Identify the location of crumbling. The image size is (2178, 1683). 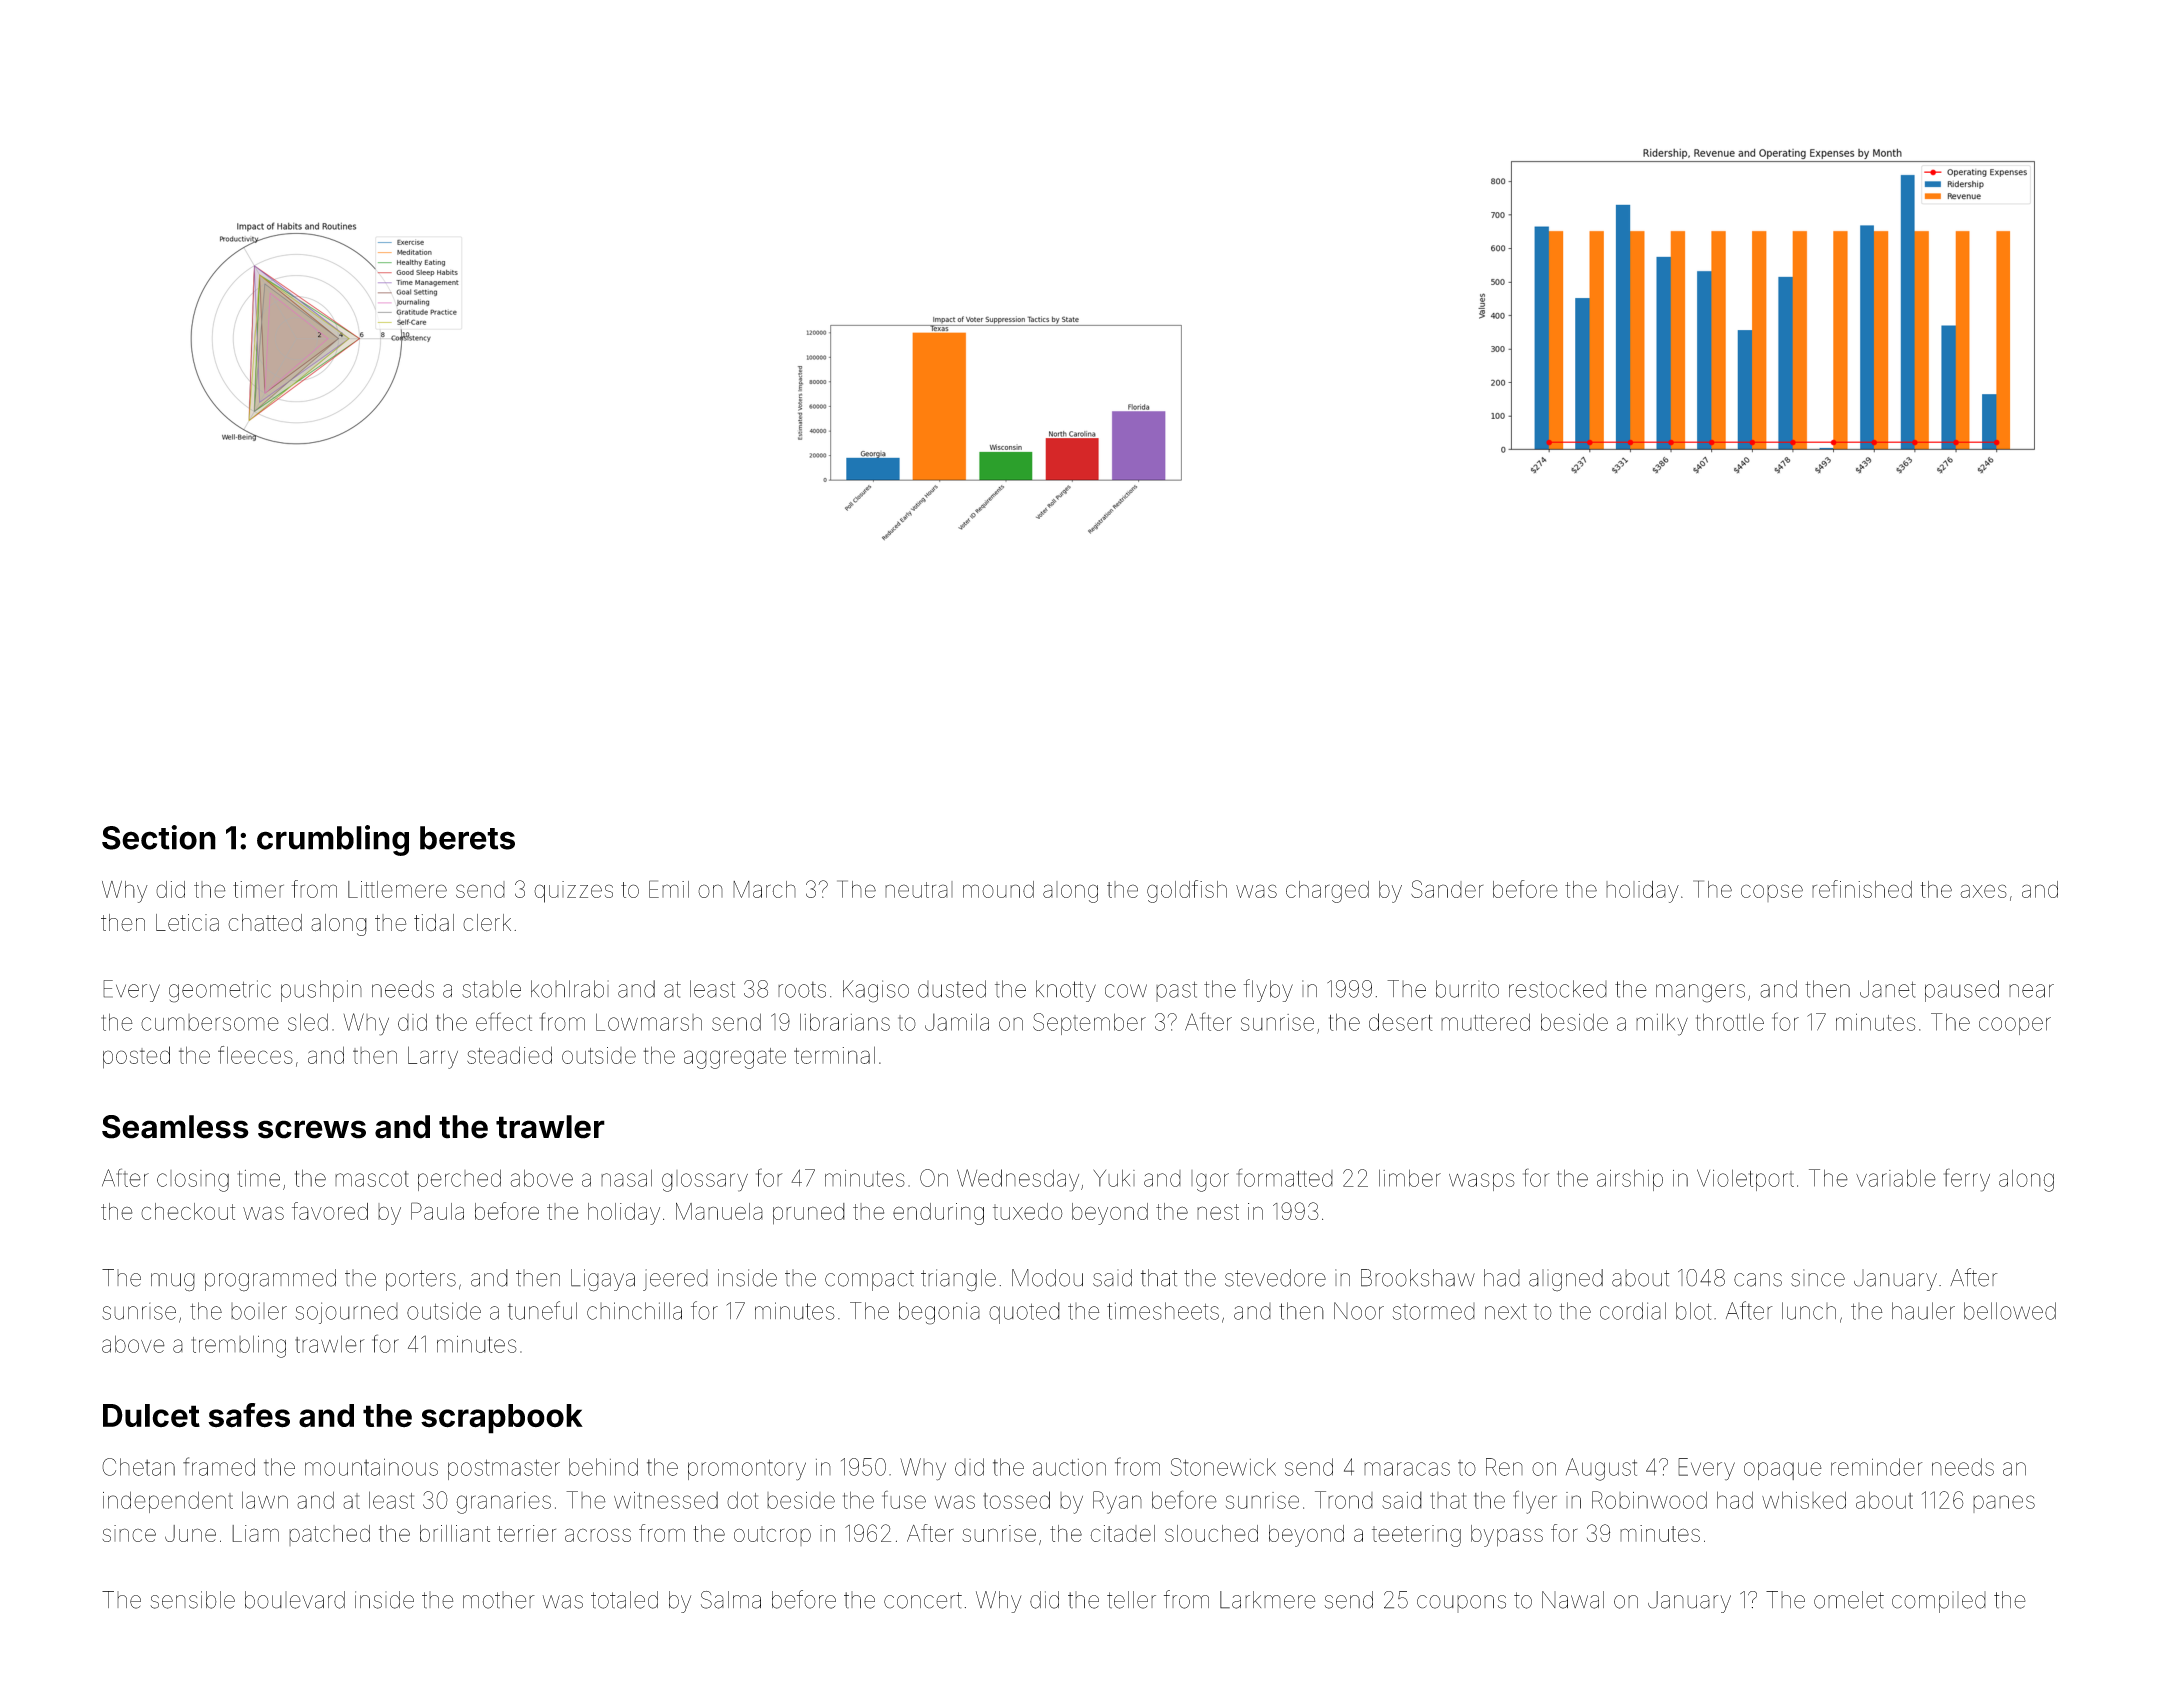
(333, 840).
